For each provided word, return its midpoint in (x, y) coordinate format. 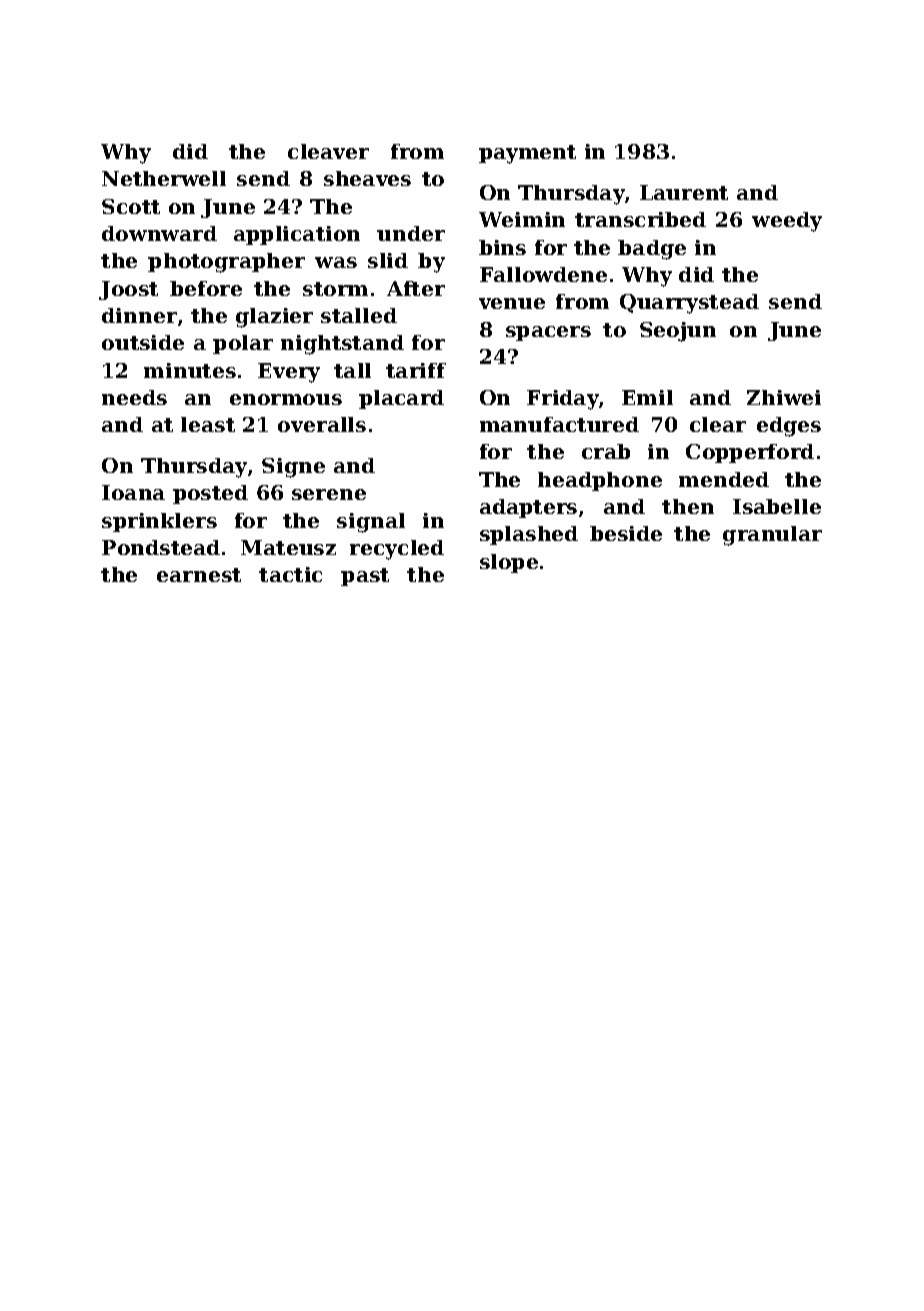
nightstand (342, 345)
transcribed (640, 219)
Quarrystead (689, 304)
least (208, 424)
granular (772, 536)
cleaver (328, 151)
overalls (322, 424)
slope (509, 563)
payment (527, 154)
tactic (290, 574)
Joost (128, 290)
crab (606, 451)
